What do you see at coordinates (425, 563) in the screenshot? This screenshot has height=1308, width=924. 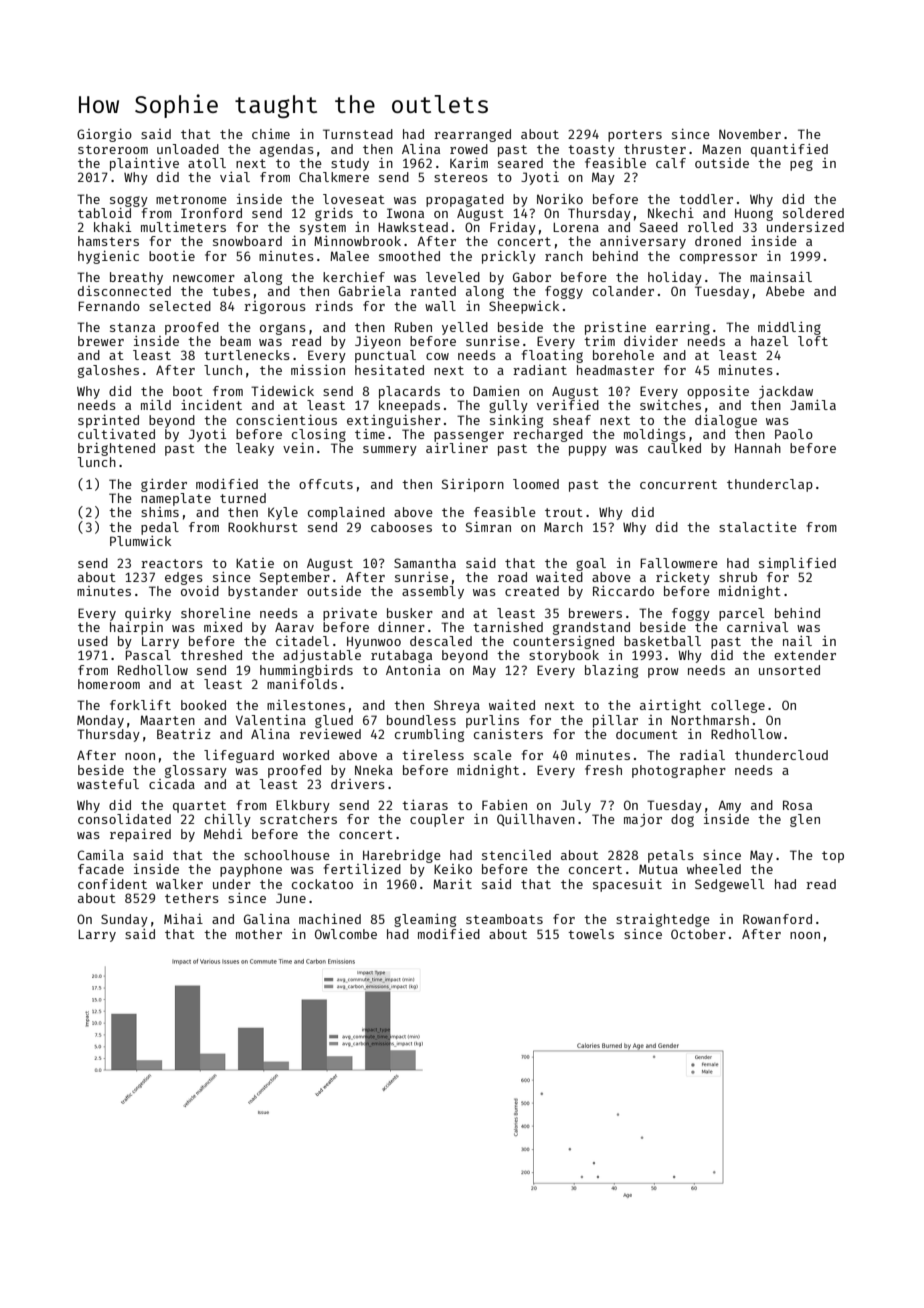 I see `Samantha` at bounding box center [425, 563].
